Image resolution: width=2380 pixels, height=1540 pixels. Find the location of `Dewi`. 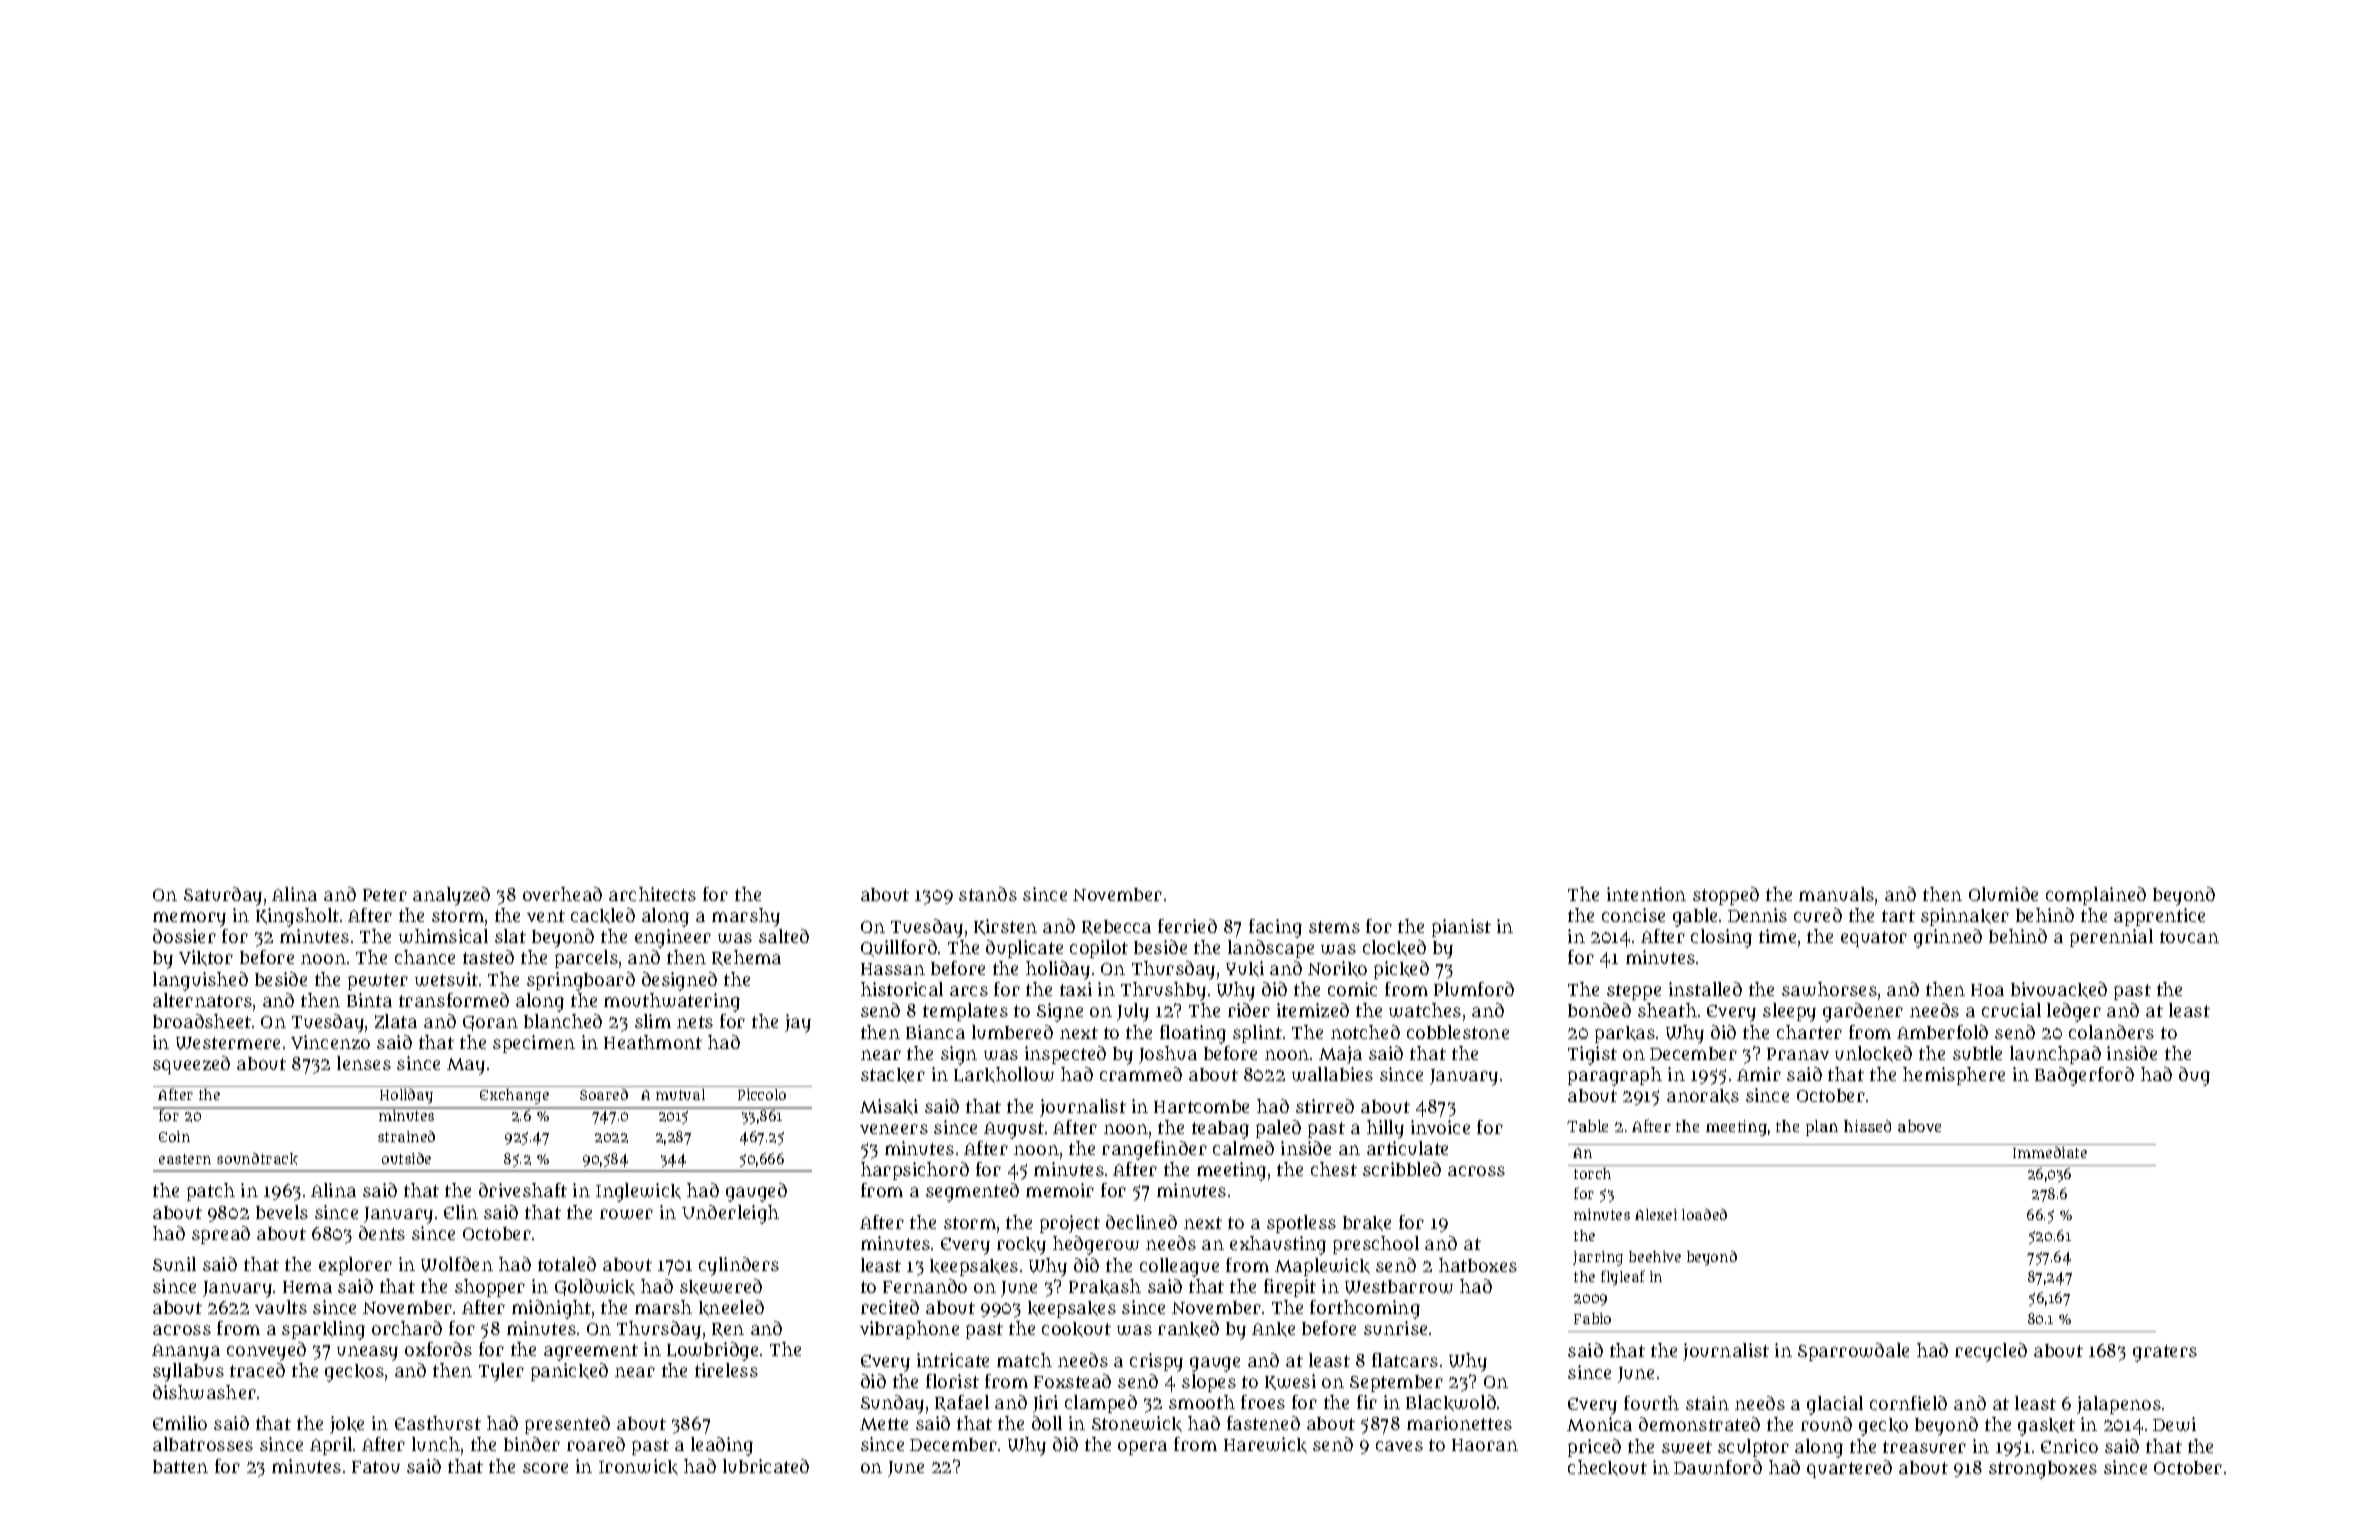

Dewi is located at coordinates (2174, 1424).
